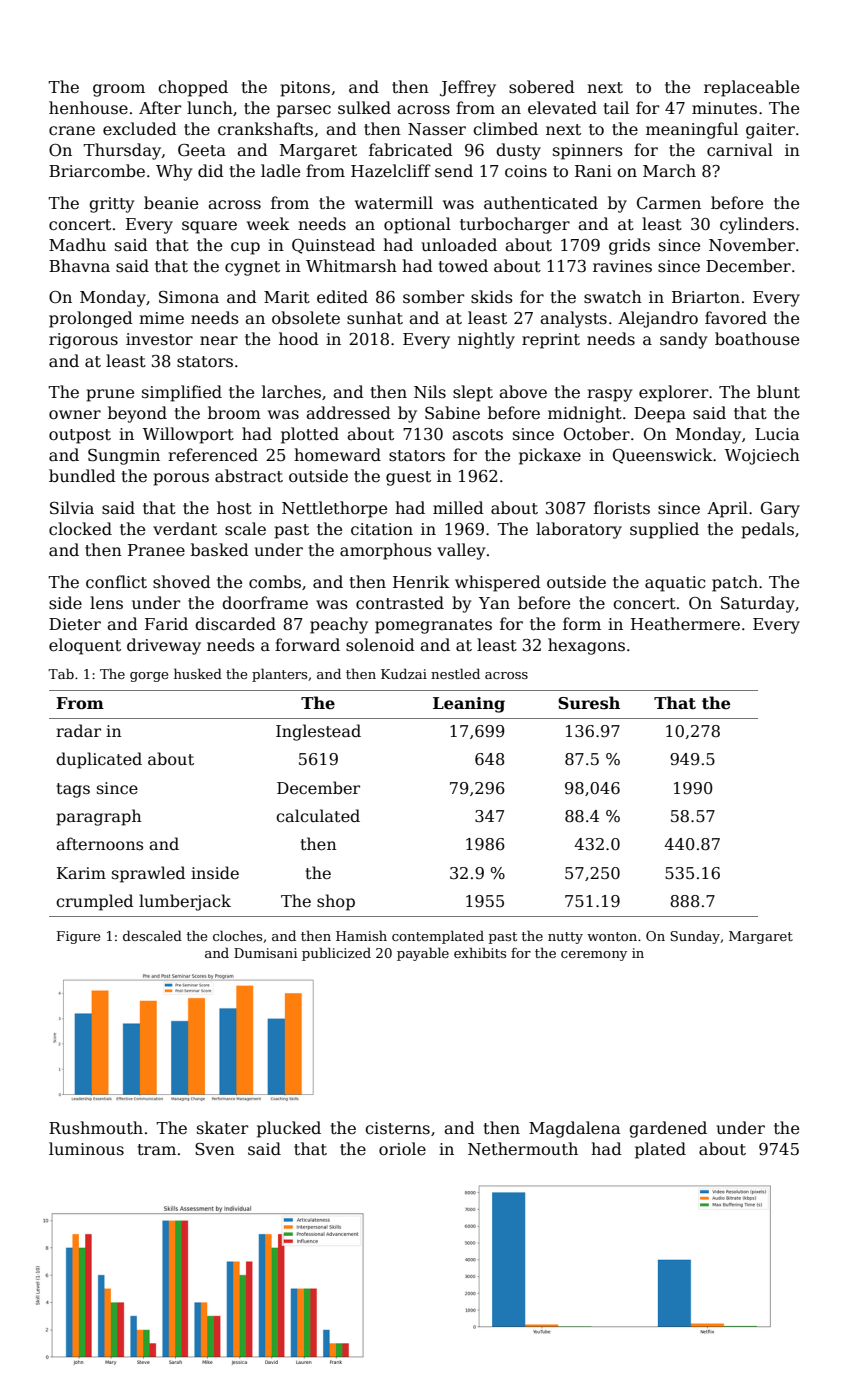 The width and height of the screenshot is (849, 1400). What do you see at coordinates (99, 760) in the screenshot?
I see `duplicated` at bounding box center [99, 760].
